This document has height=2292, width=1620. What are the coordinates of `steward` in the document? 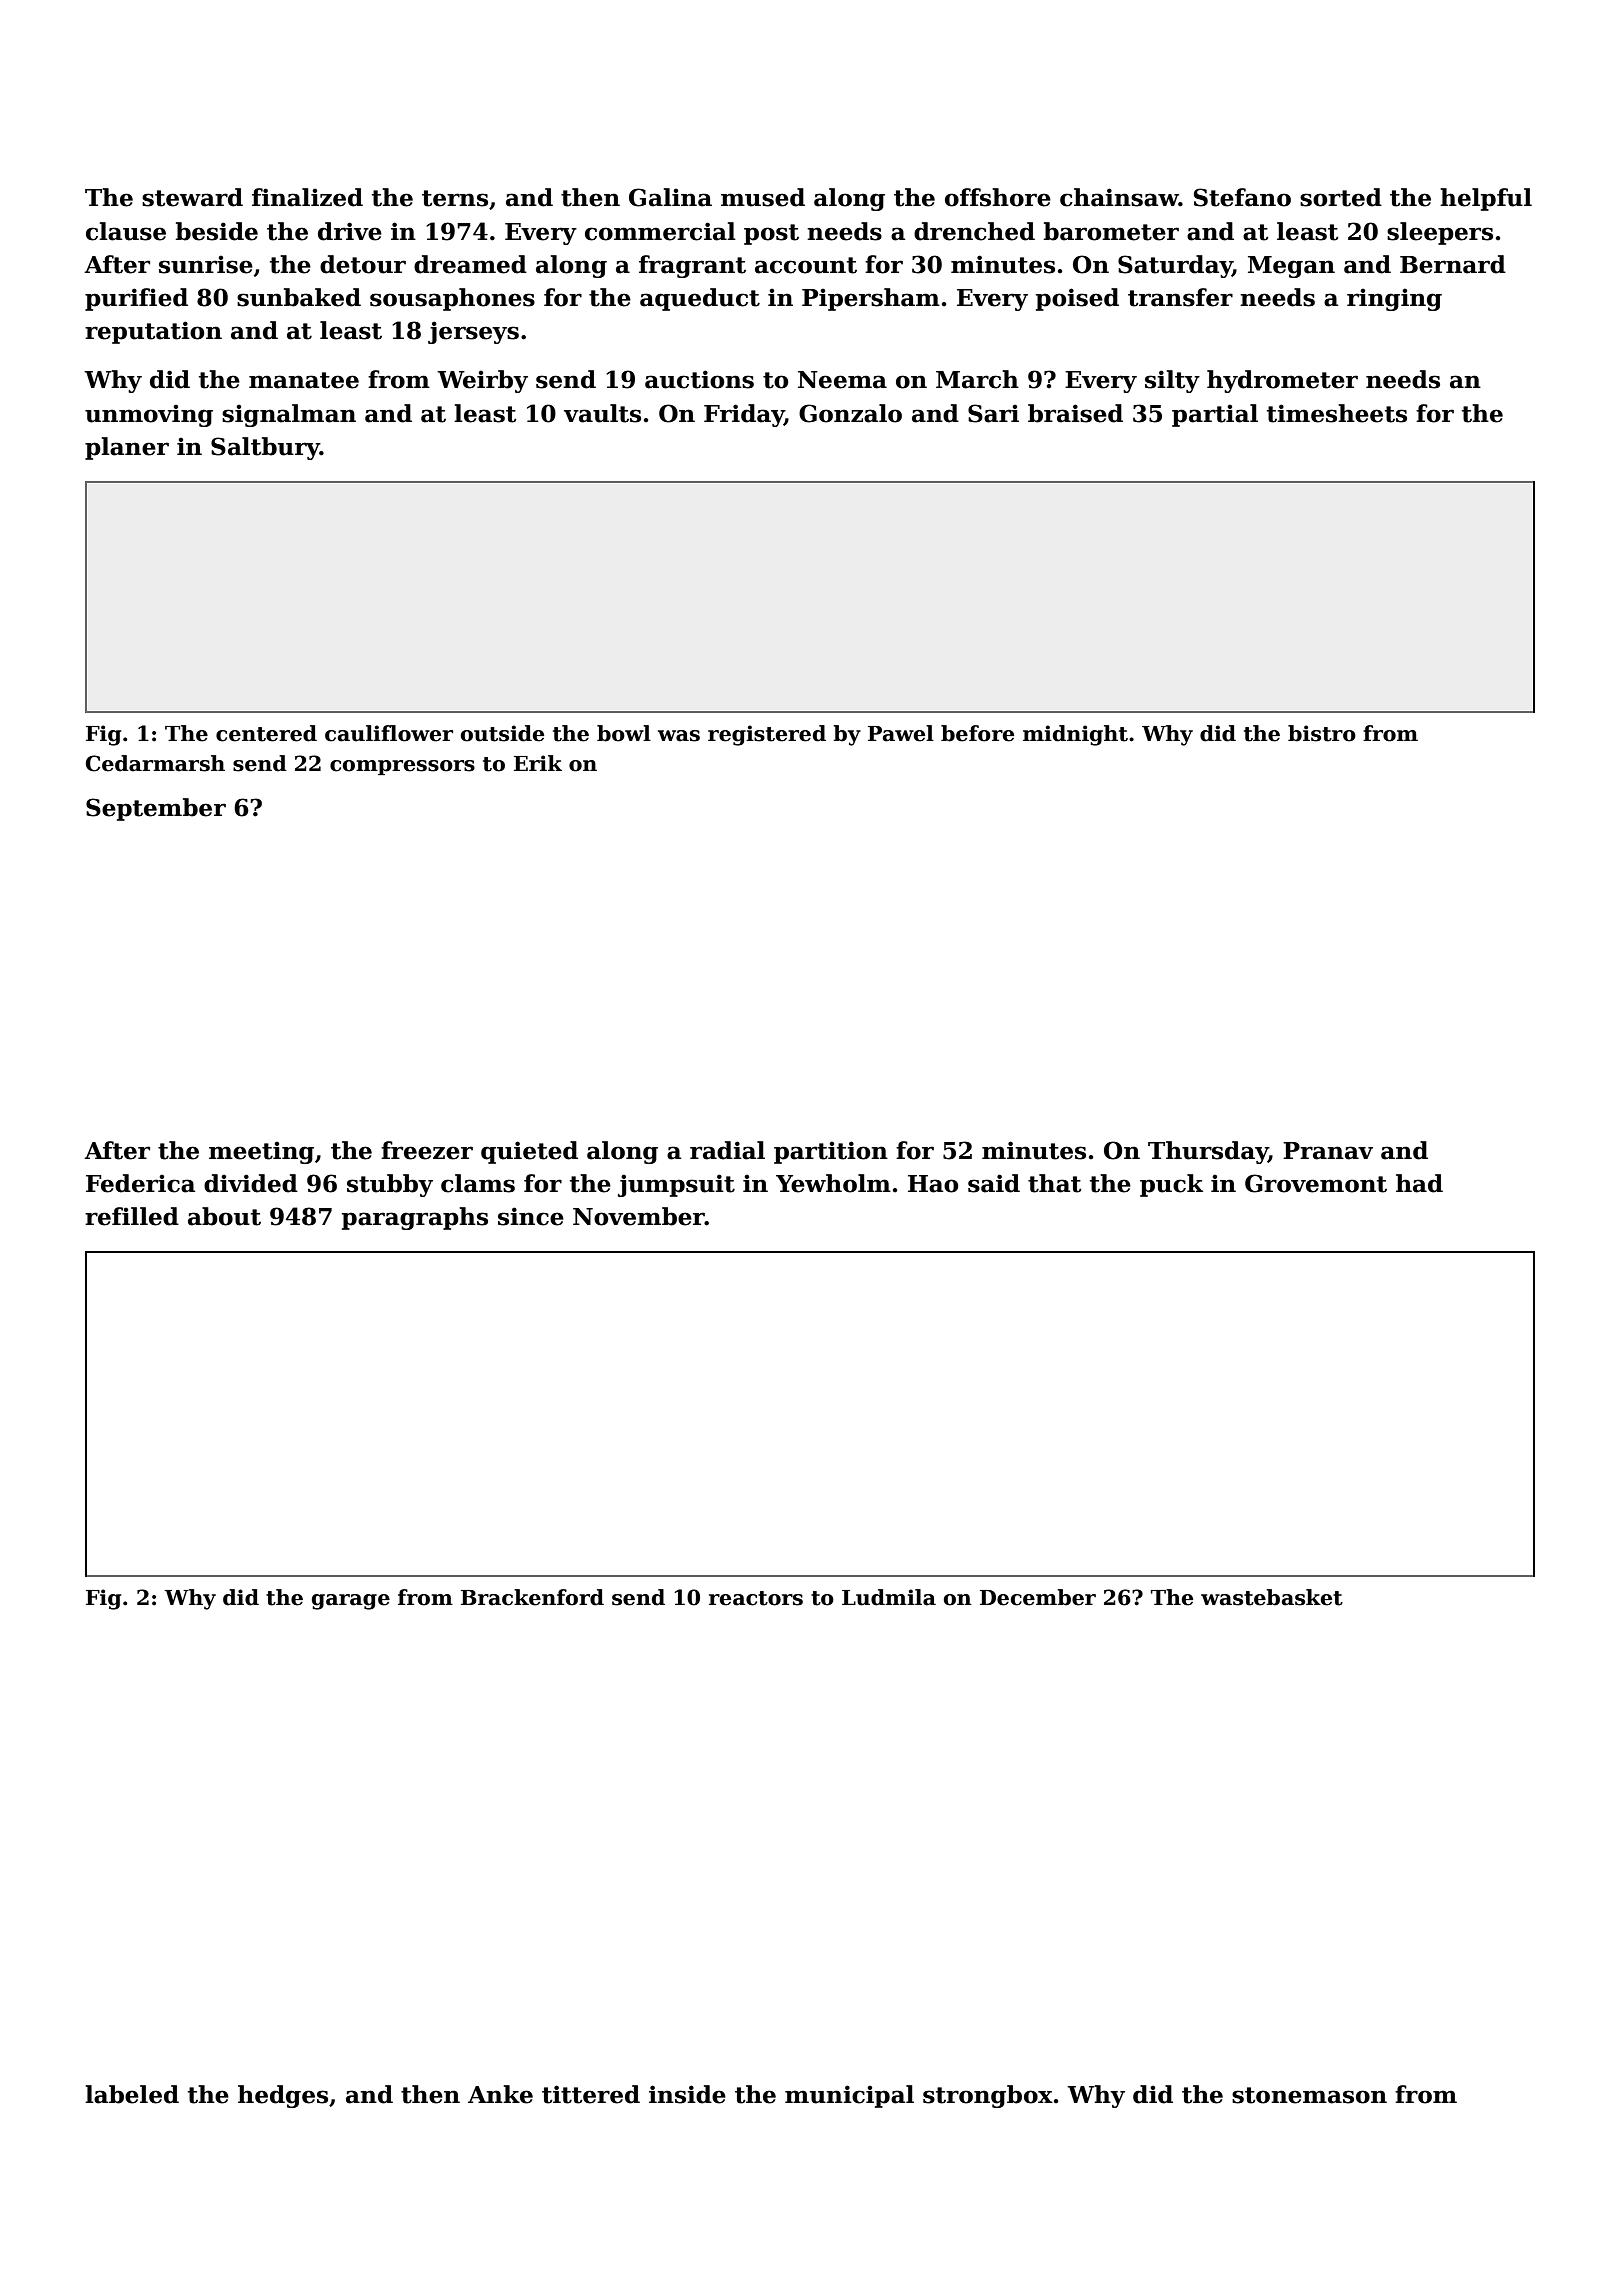 It's located at (192, 197).
